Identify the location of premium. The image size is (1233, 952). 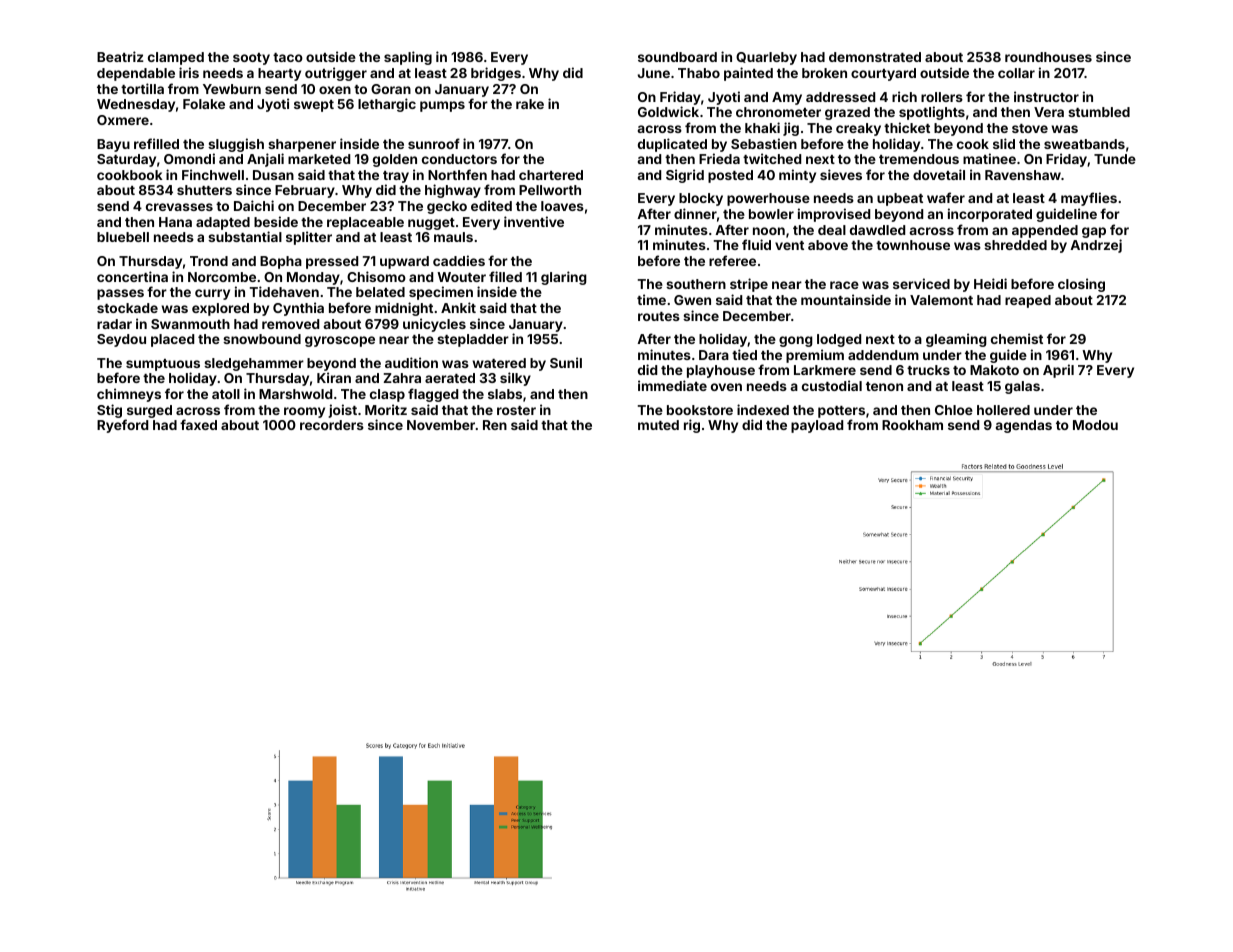
(815, 356).
